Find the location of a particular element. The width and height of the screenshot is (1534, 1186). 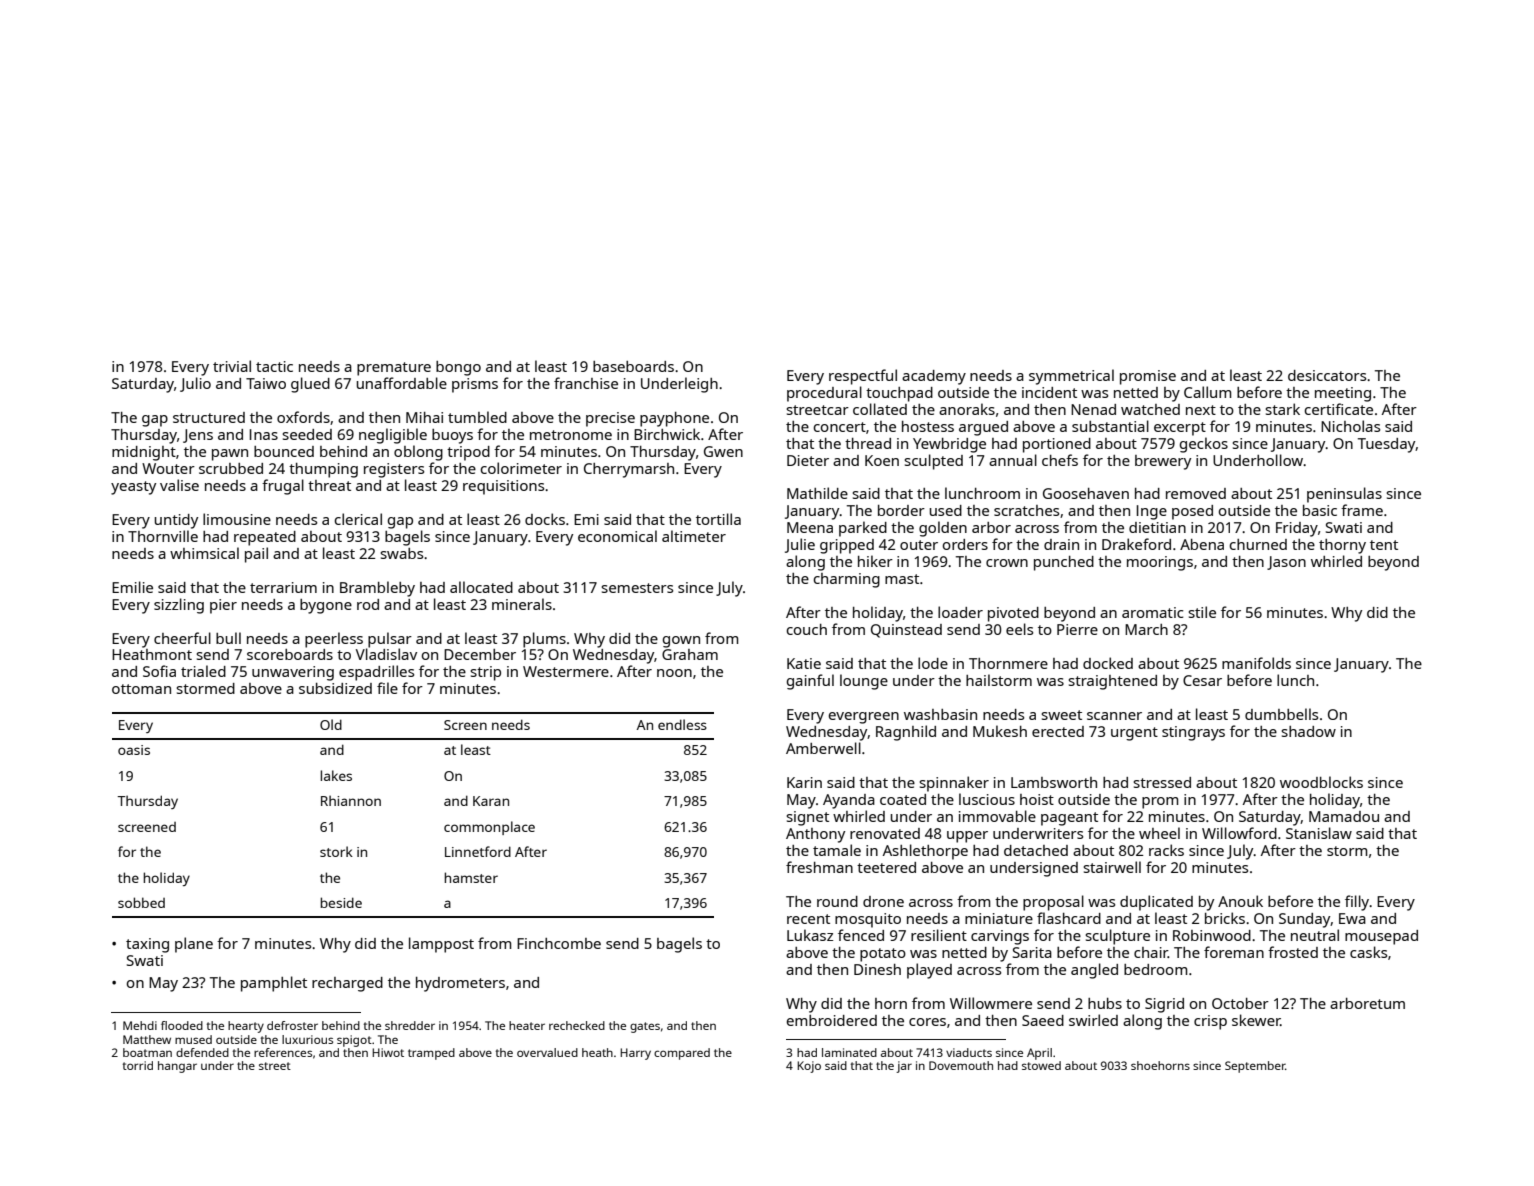

Sigrid is located at coordinates (1164, 1005).
